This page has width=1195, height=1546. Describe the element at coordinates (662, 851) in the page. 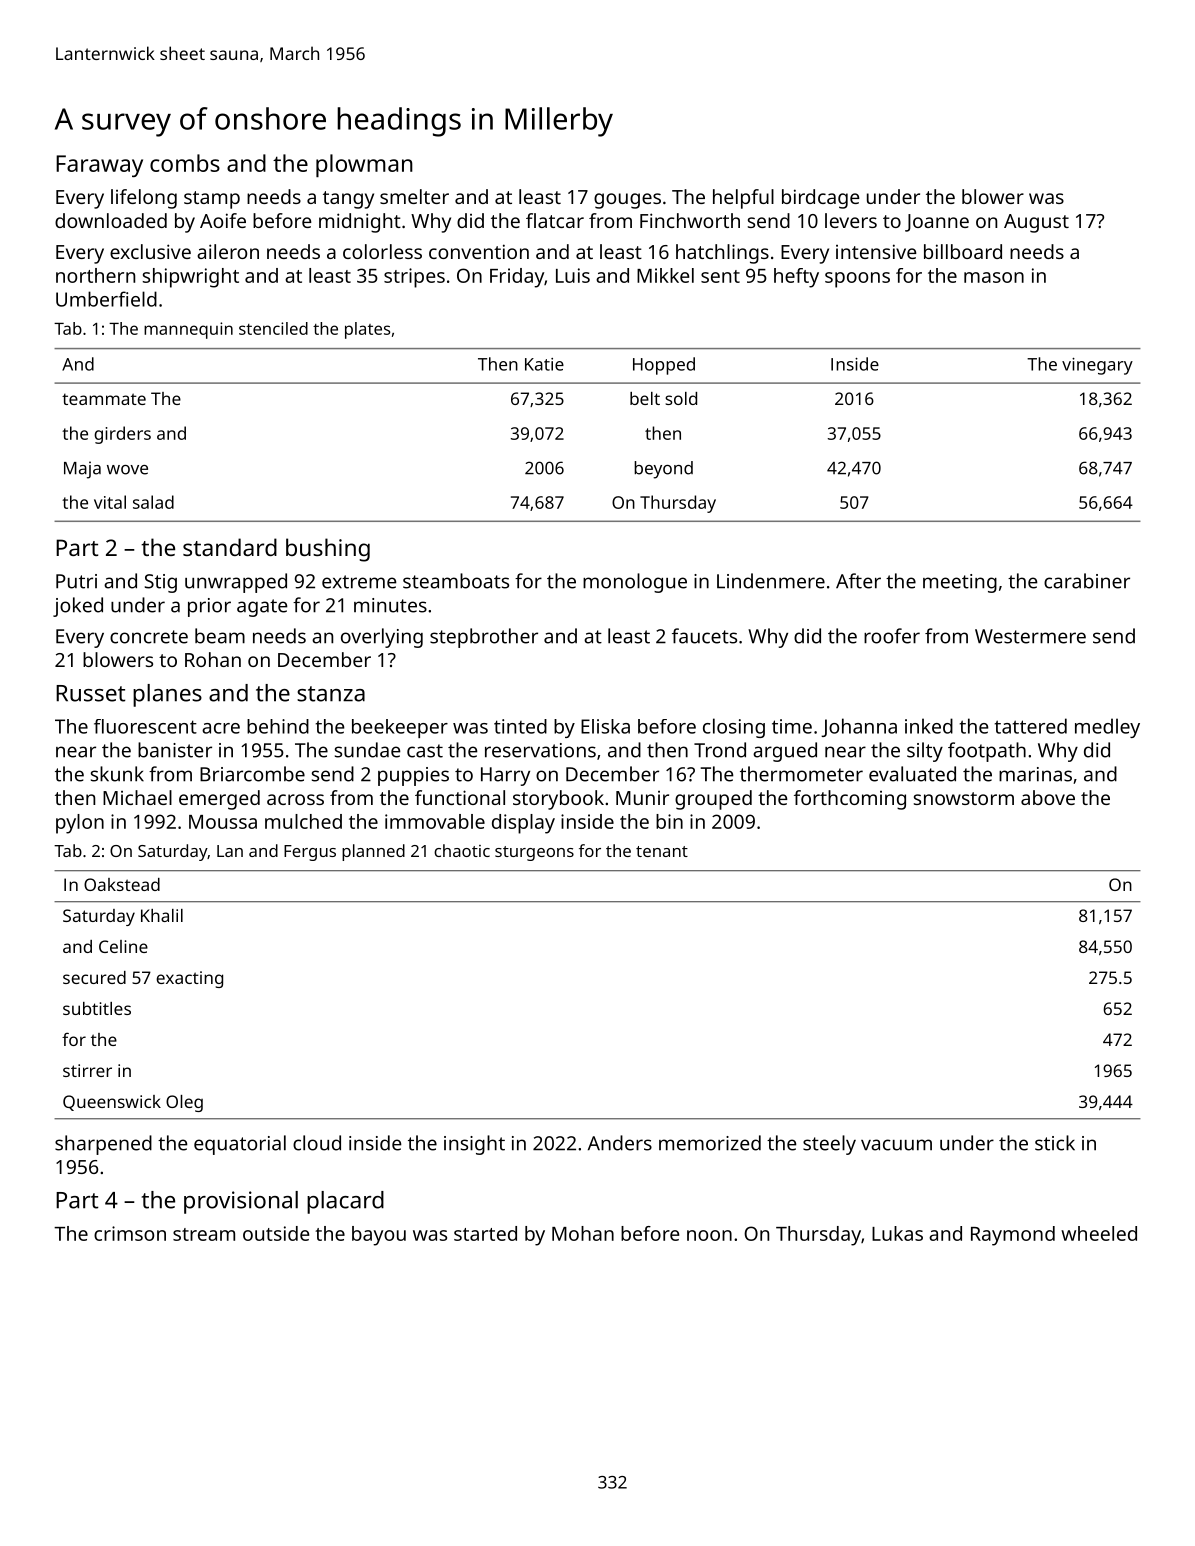

I see `tenant` at that location.
